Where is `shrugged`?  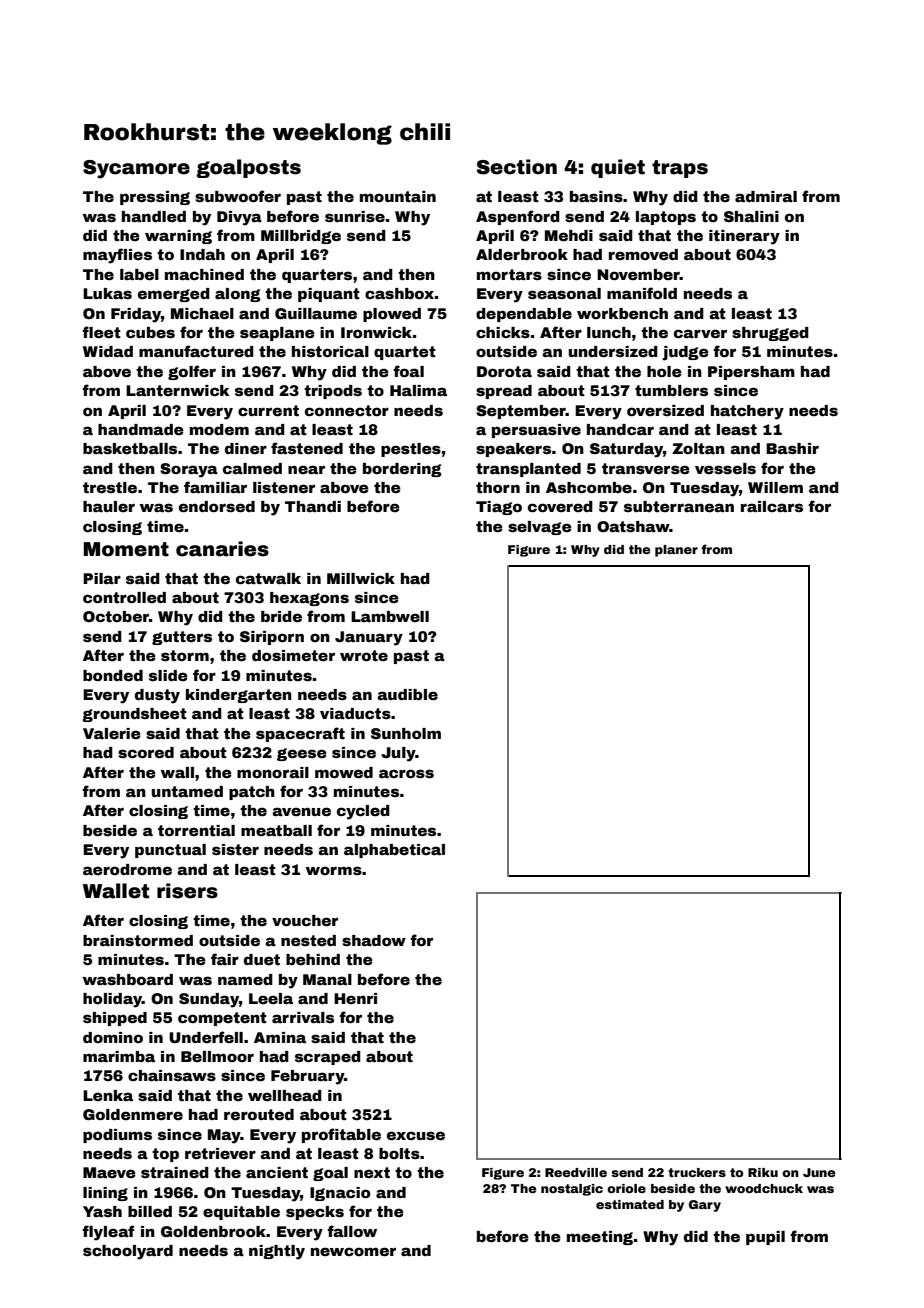 shrugged is located at coordinates (770, 334).
